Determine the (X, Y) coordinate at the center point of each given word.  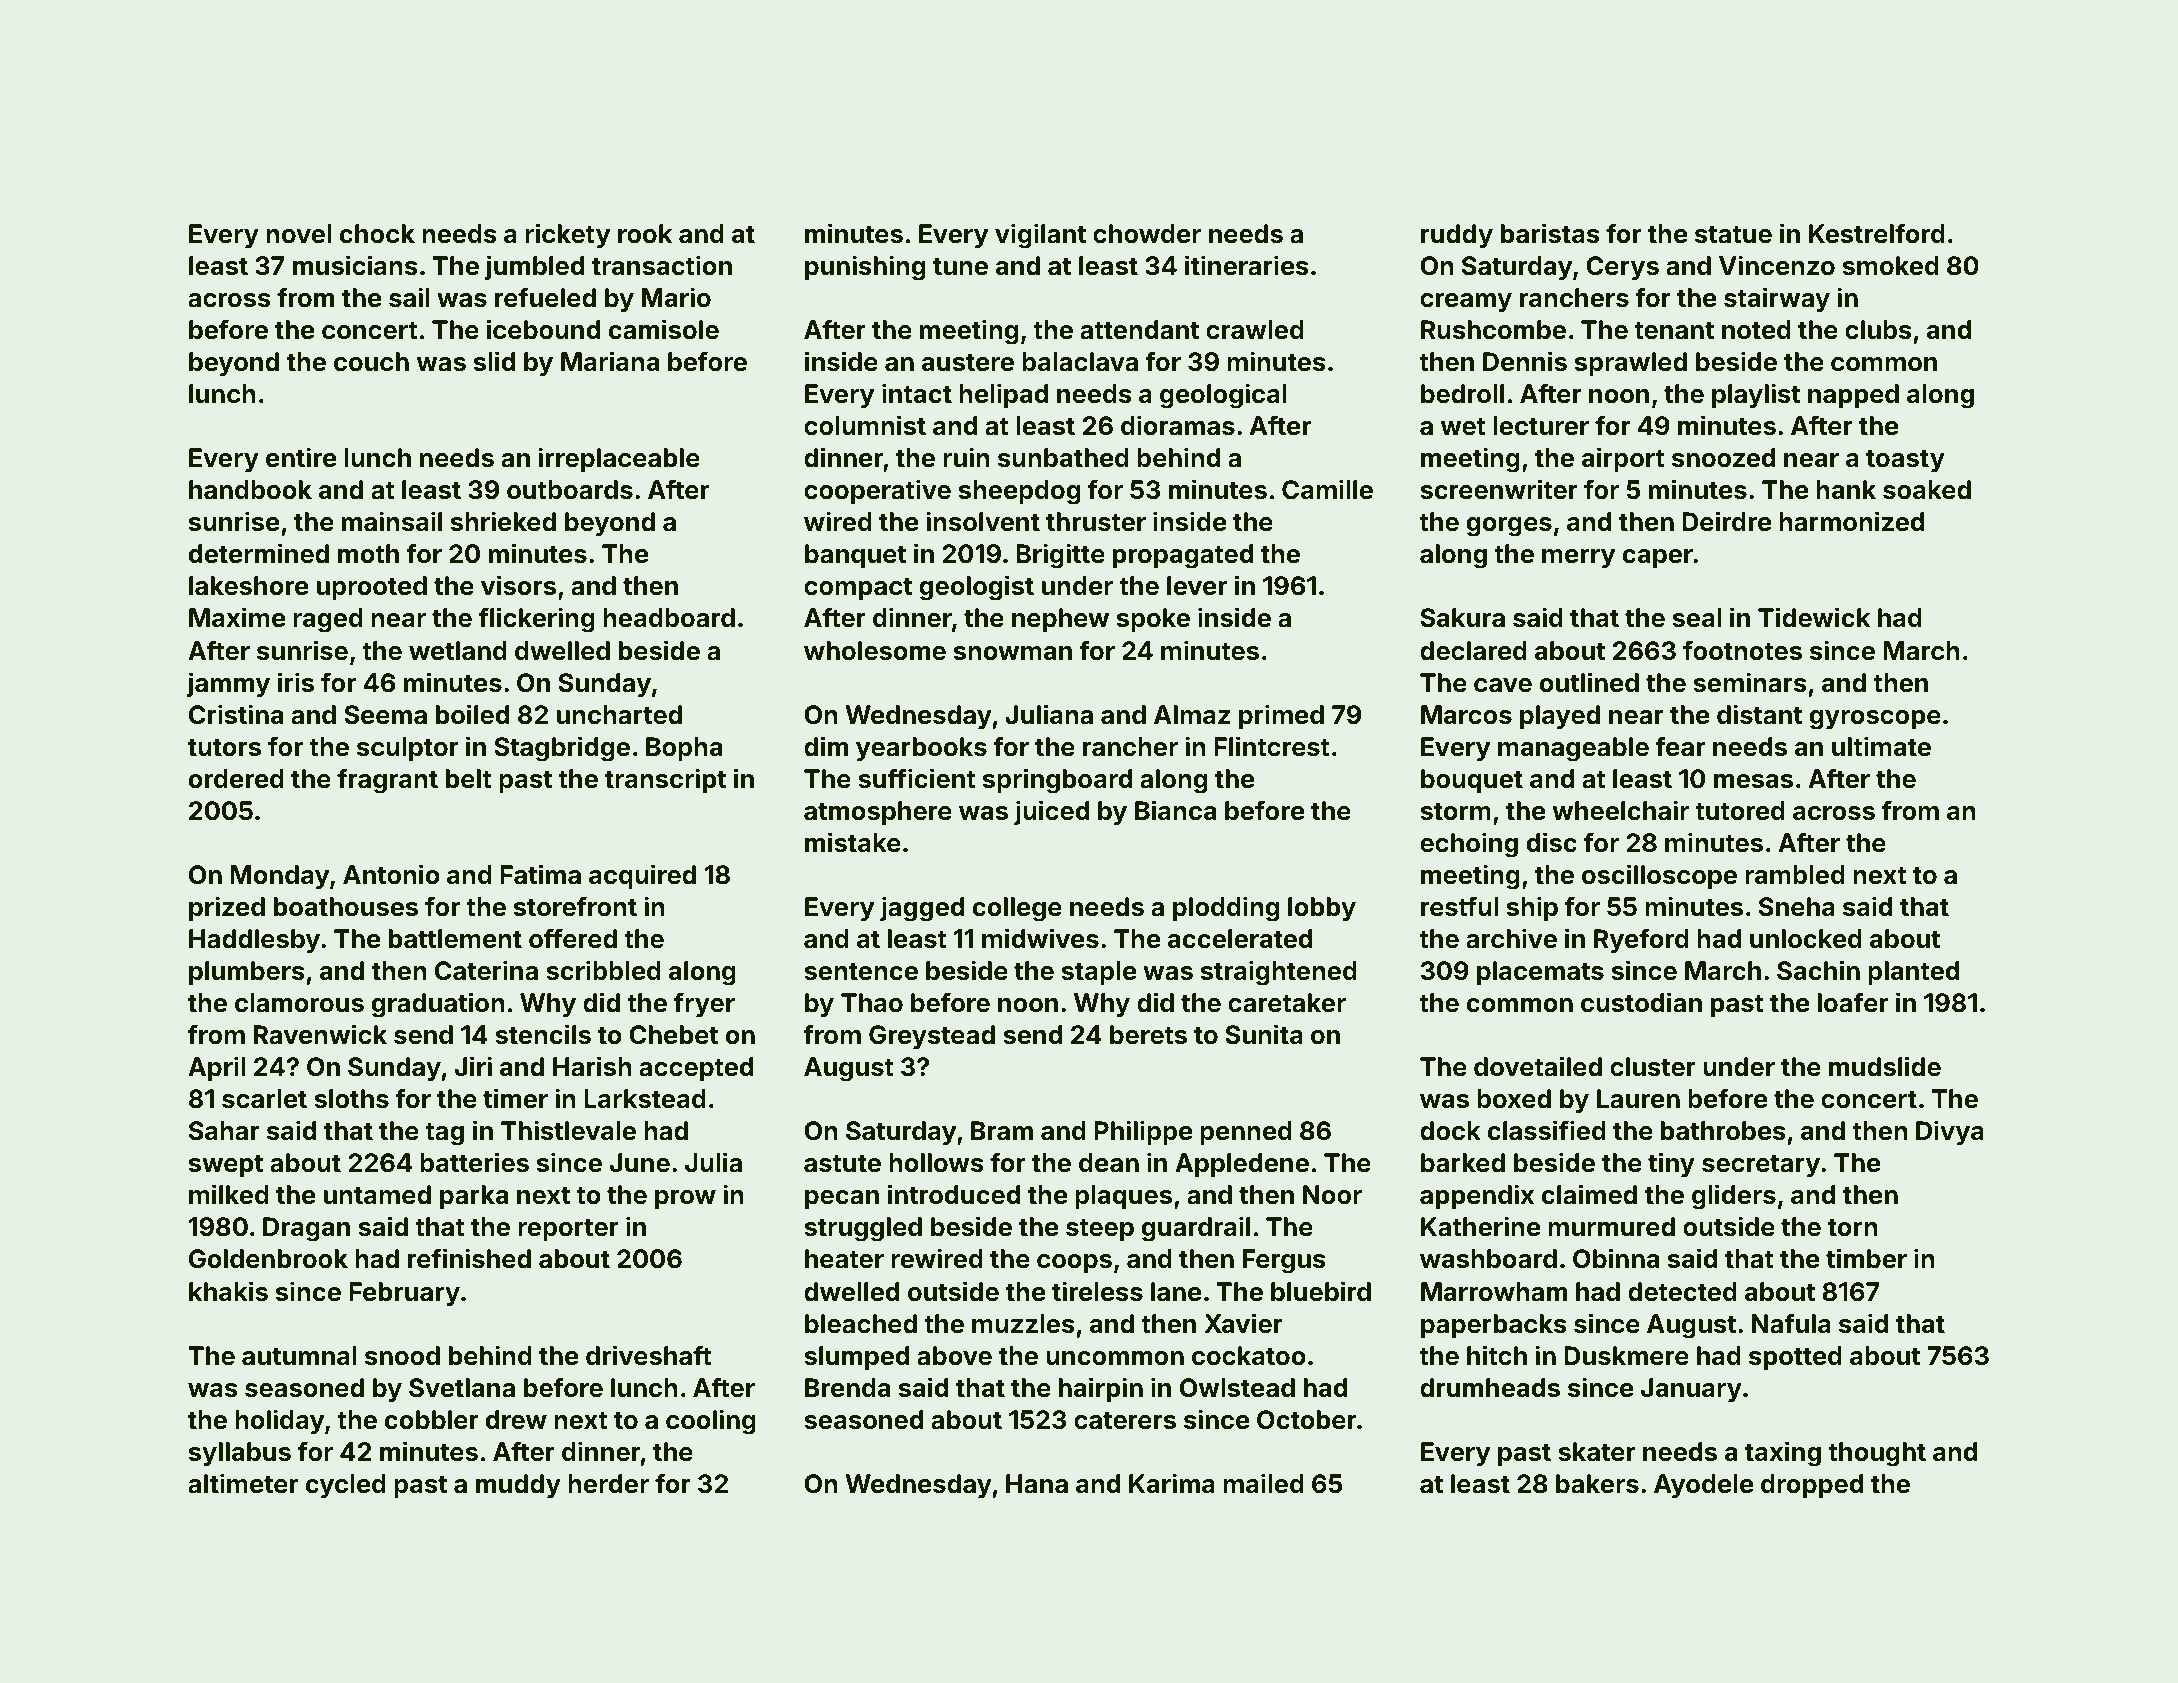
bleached (861, 1324)
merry (1578, 559)
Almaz (1192, 715)
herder (608, 1484)
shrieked (503, 521)
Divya (1950, 1133)
